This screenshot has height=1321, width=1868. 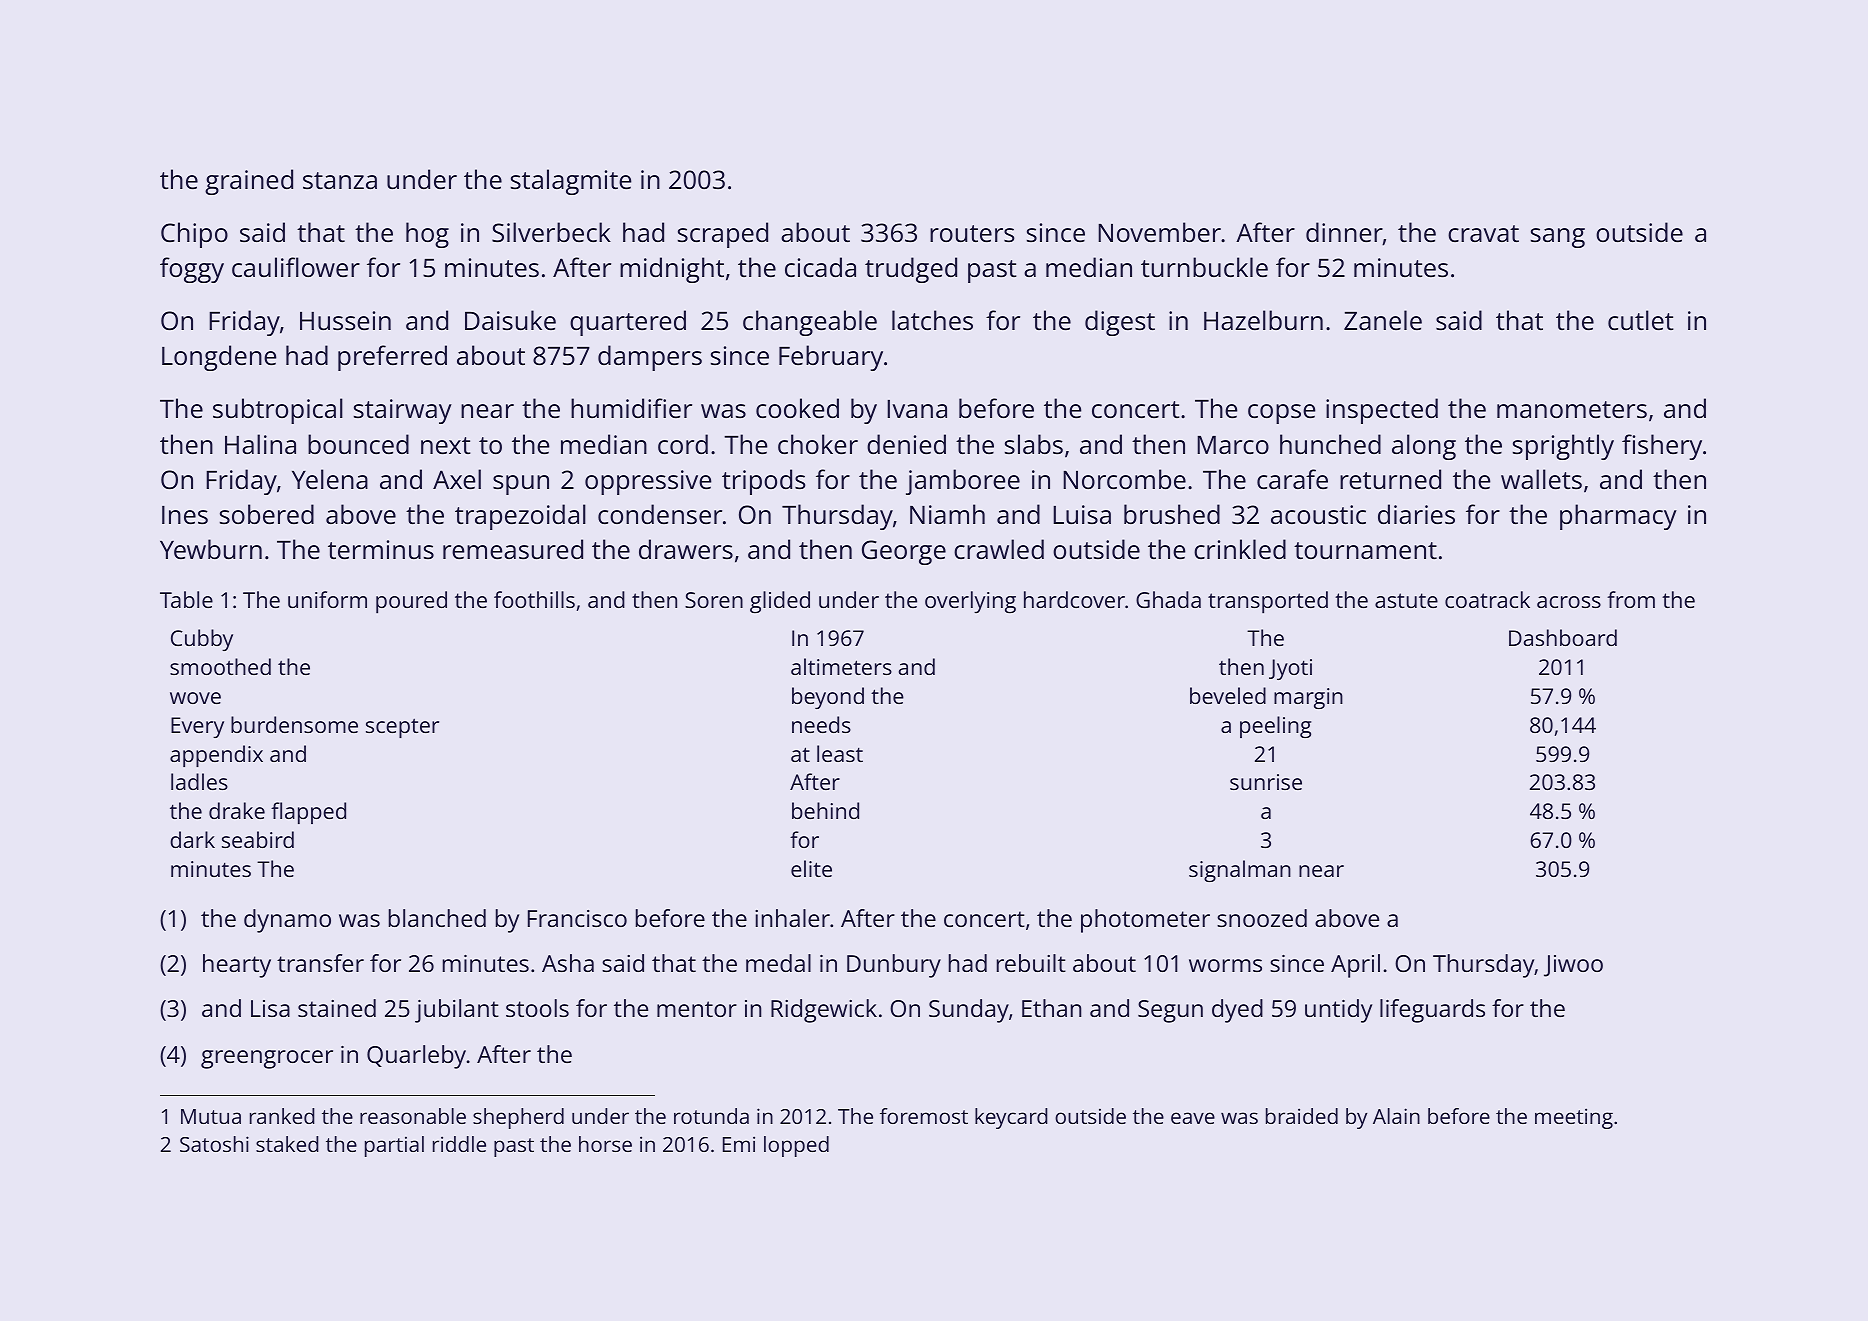 I want to click on meeting, so click(x=1574, y=1118).
